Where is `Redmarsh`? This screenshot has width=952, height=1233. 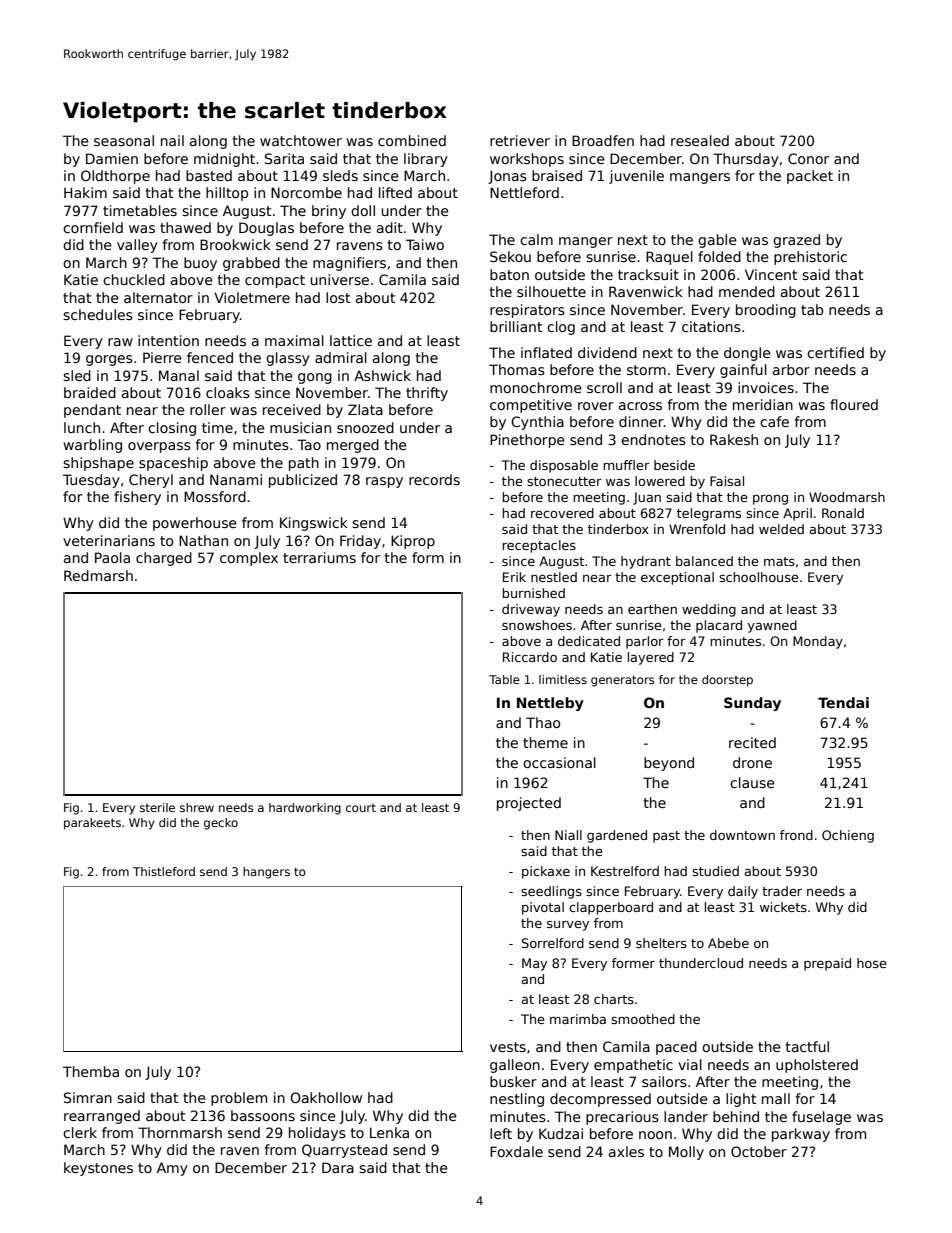 Redmarsh is located at coordinates (98, 575).
